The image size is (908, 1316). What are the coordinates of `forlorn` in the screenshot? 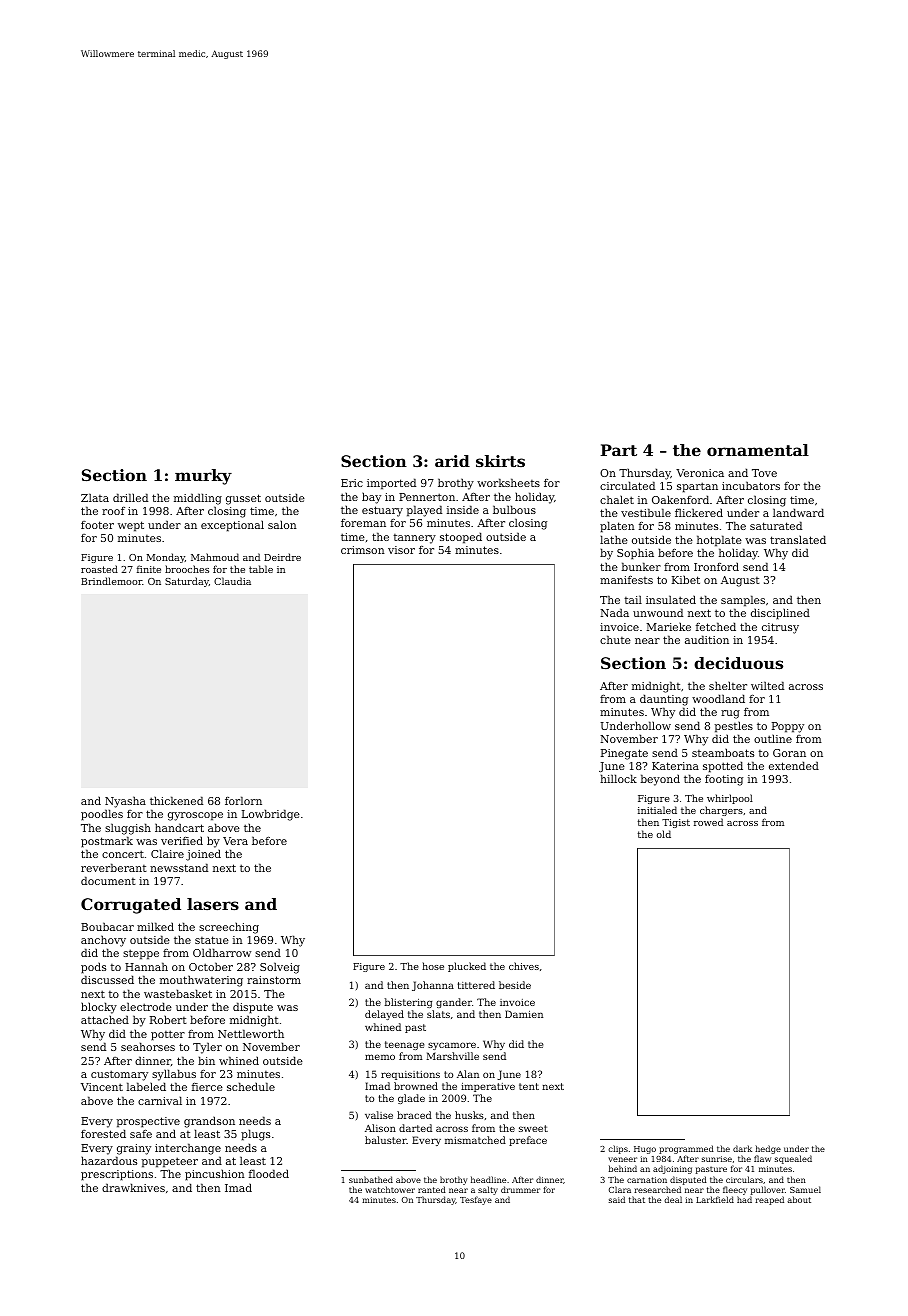 It's located at (243, 800).
